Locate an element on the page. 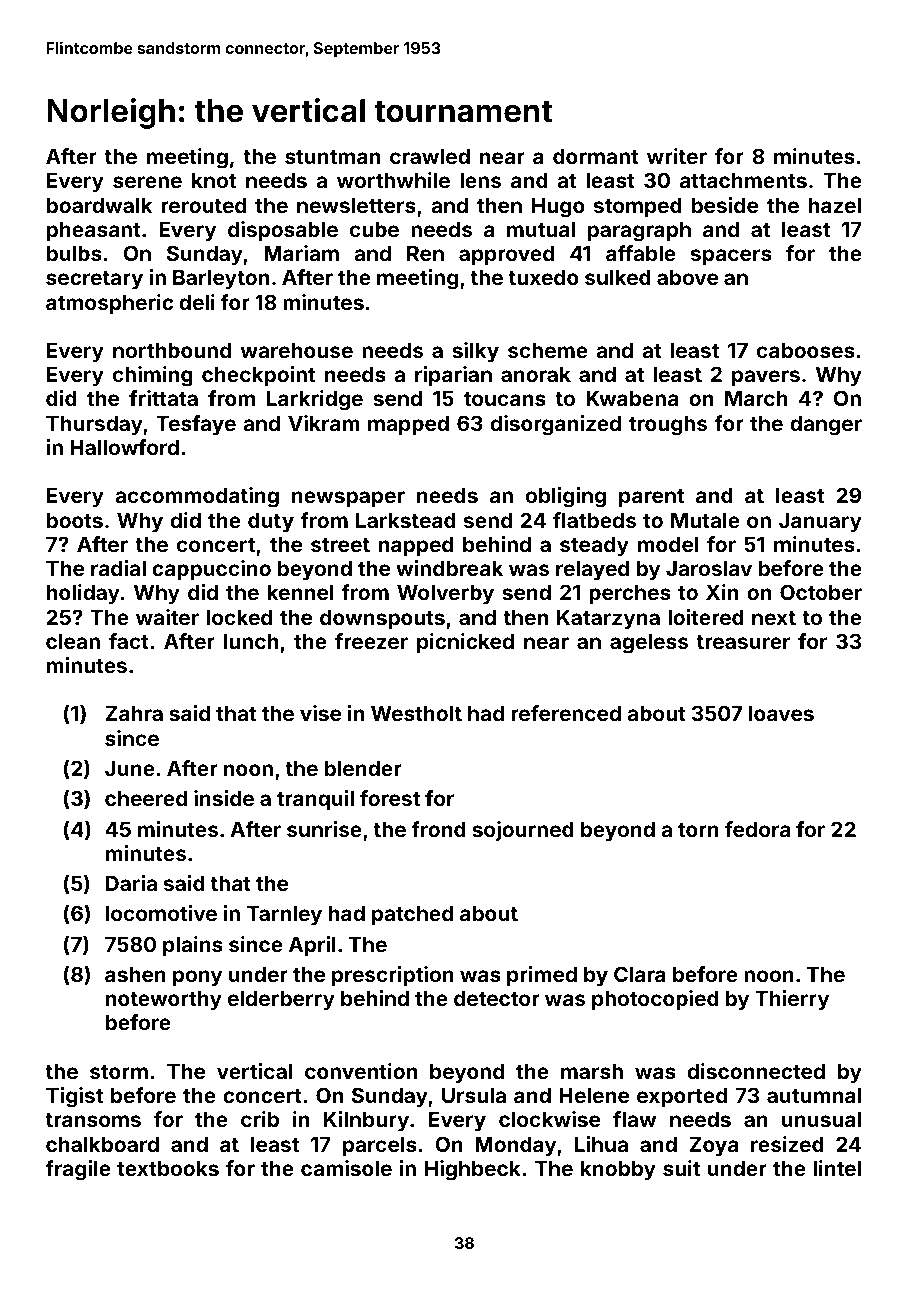 The width and height of the page is (908, 1316). lunch is located at coordinates (251, 641).
